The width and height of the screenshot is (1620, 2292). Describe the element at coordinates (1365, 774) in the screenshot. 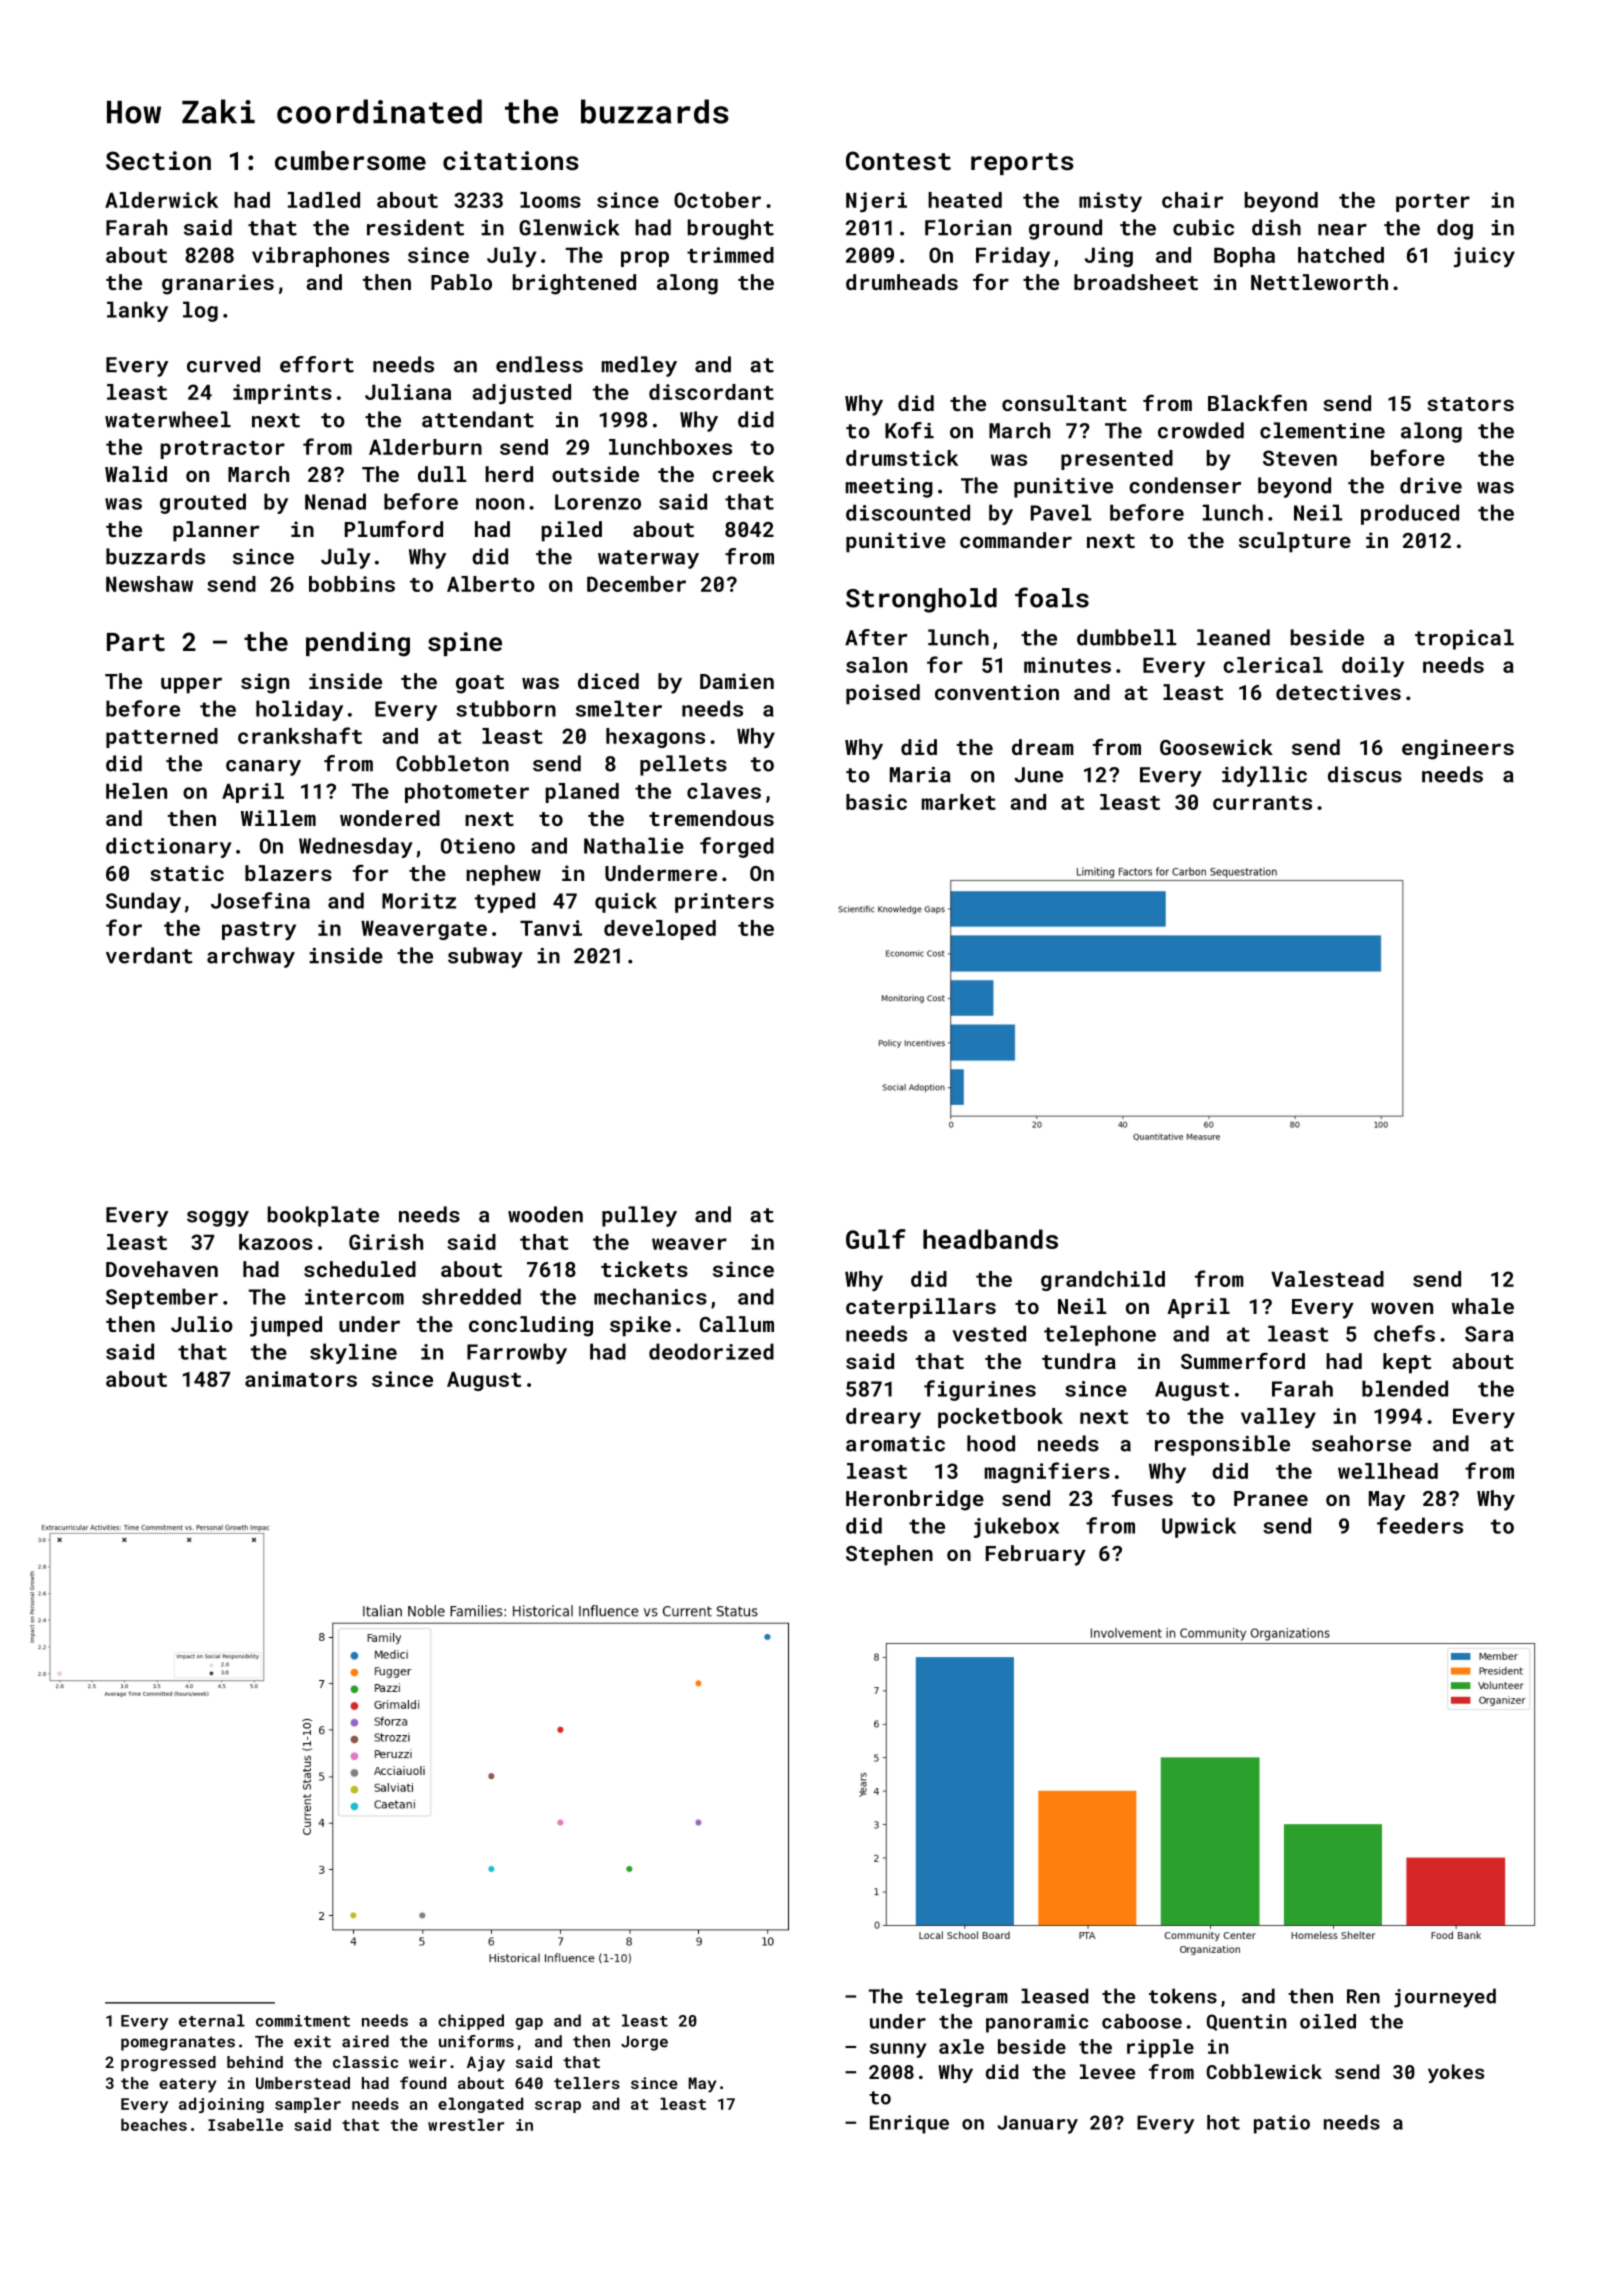

I see `discus` at that location.
